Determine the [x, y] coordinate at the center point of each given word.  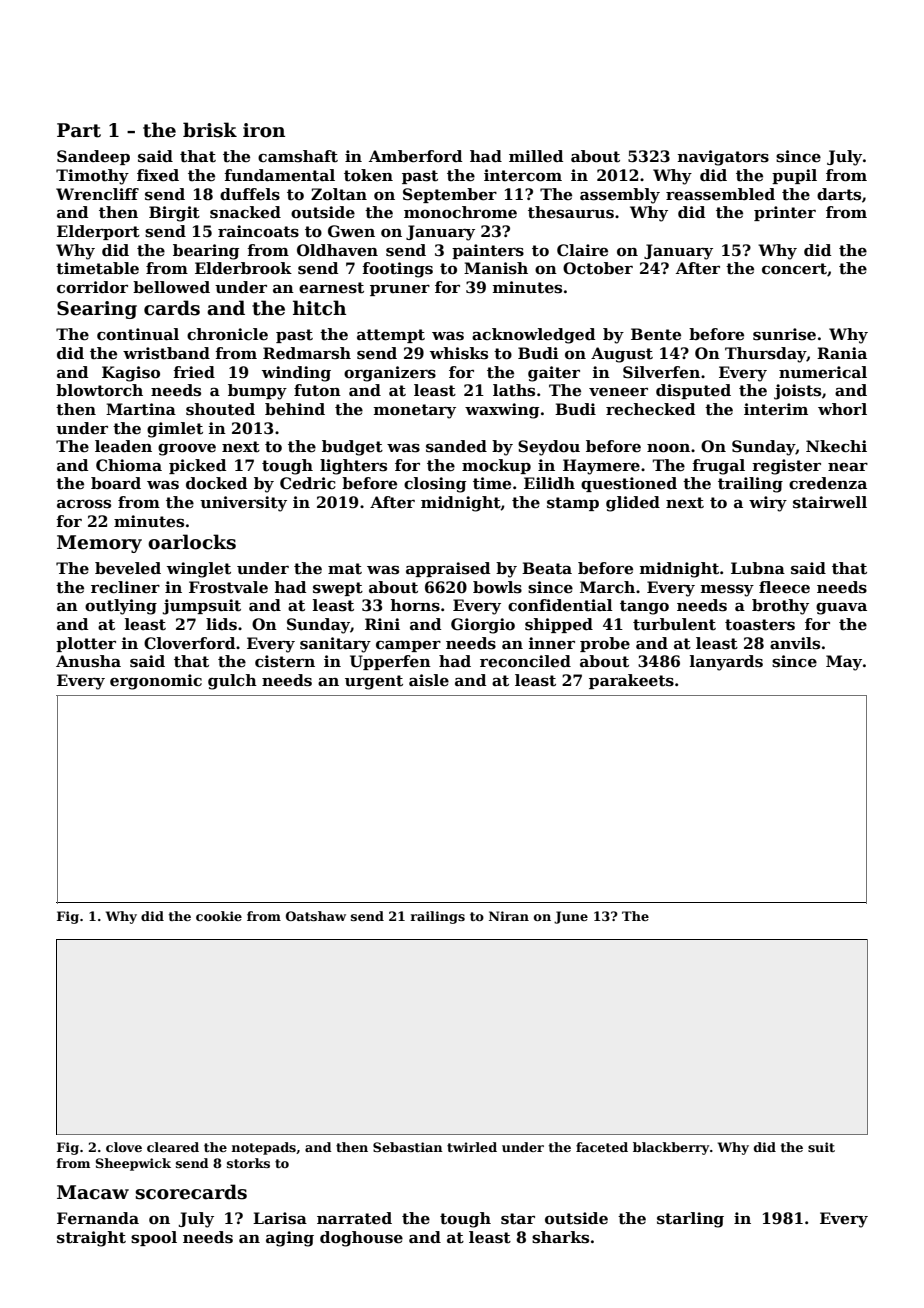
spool [154, 1238]
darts [839, 194]
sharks [560, 1237]
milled [536, 156]
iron [264, 130]
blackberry [671, 1148]
